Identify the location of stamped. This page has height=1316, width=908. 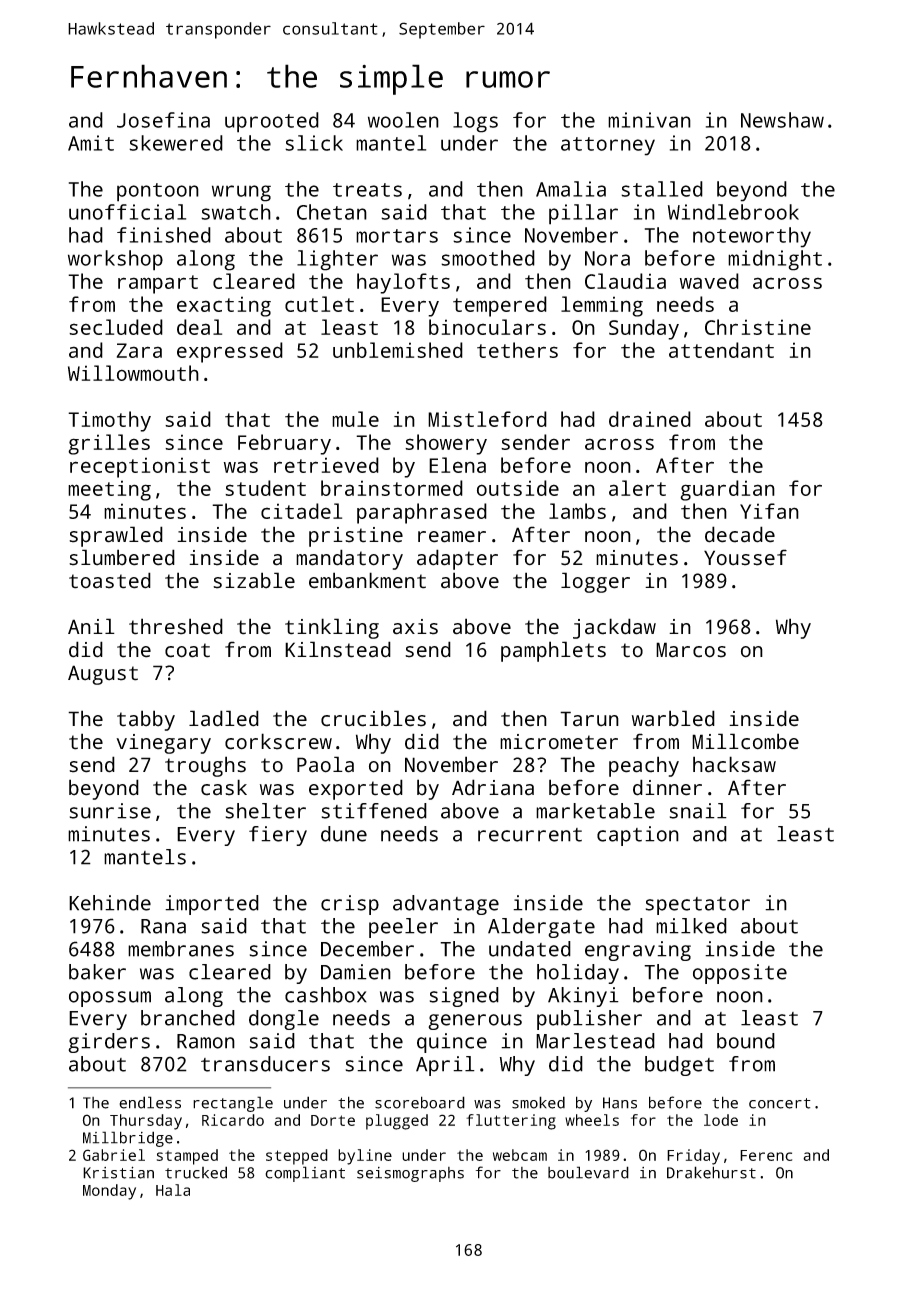
(187, 1157).
